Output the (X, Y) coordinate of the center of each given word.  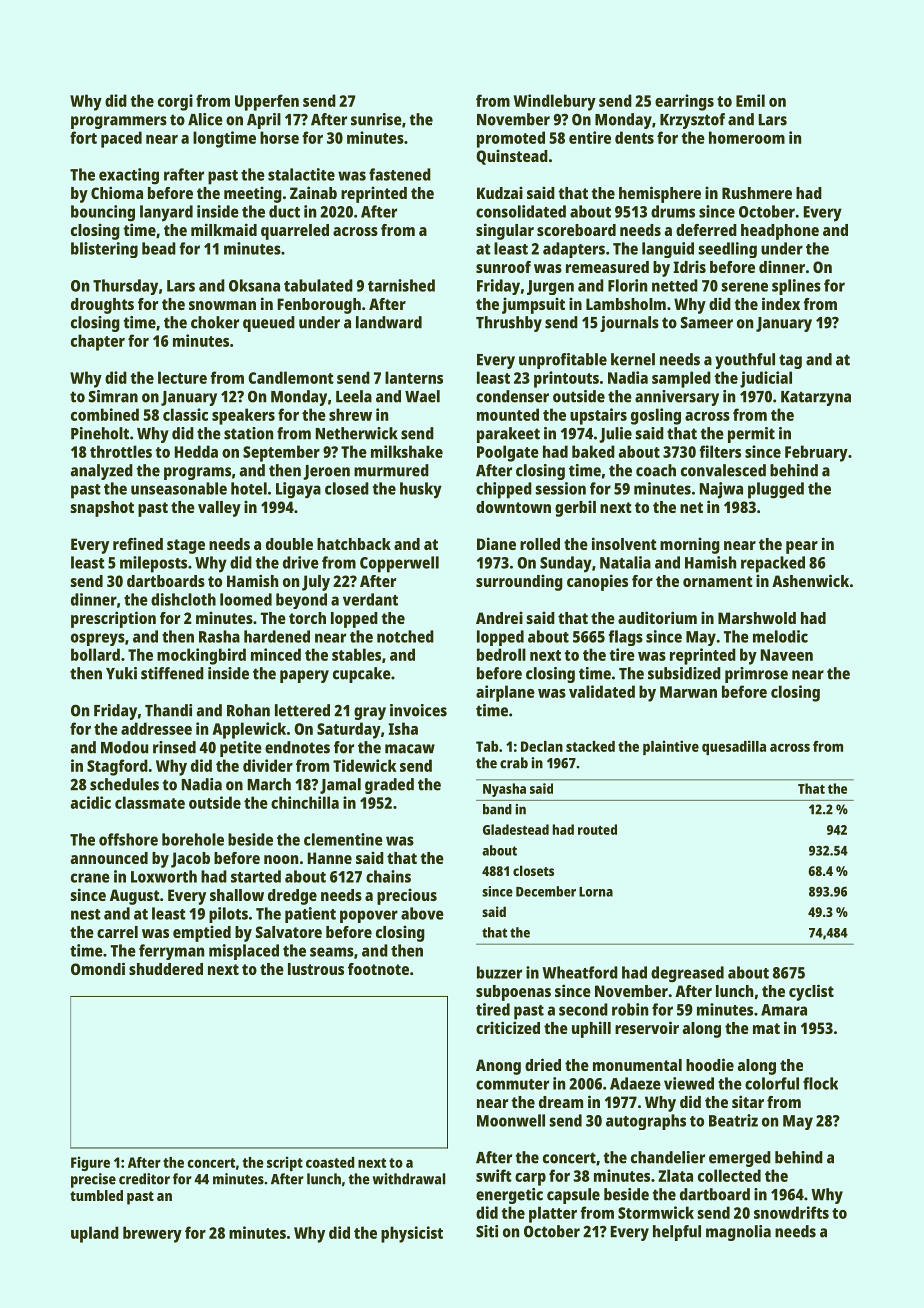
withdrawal (409, 1179)
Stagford (117, 767)
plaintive (671, 747)
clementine (343, 839)
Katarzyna (816, 398)
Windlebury (555, 102)
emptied (202, 933)
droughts (102, 306)
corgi (175, 102)
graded (389, 786)
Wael (422, 396)
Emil (750, 100)
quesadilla (734, 747)
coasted (330, 1162)
